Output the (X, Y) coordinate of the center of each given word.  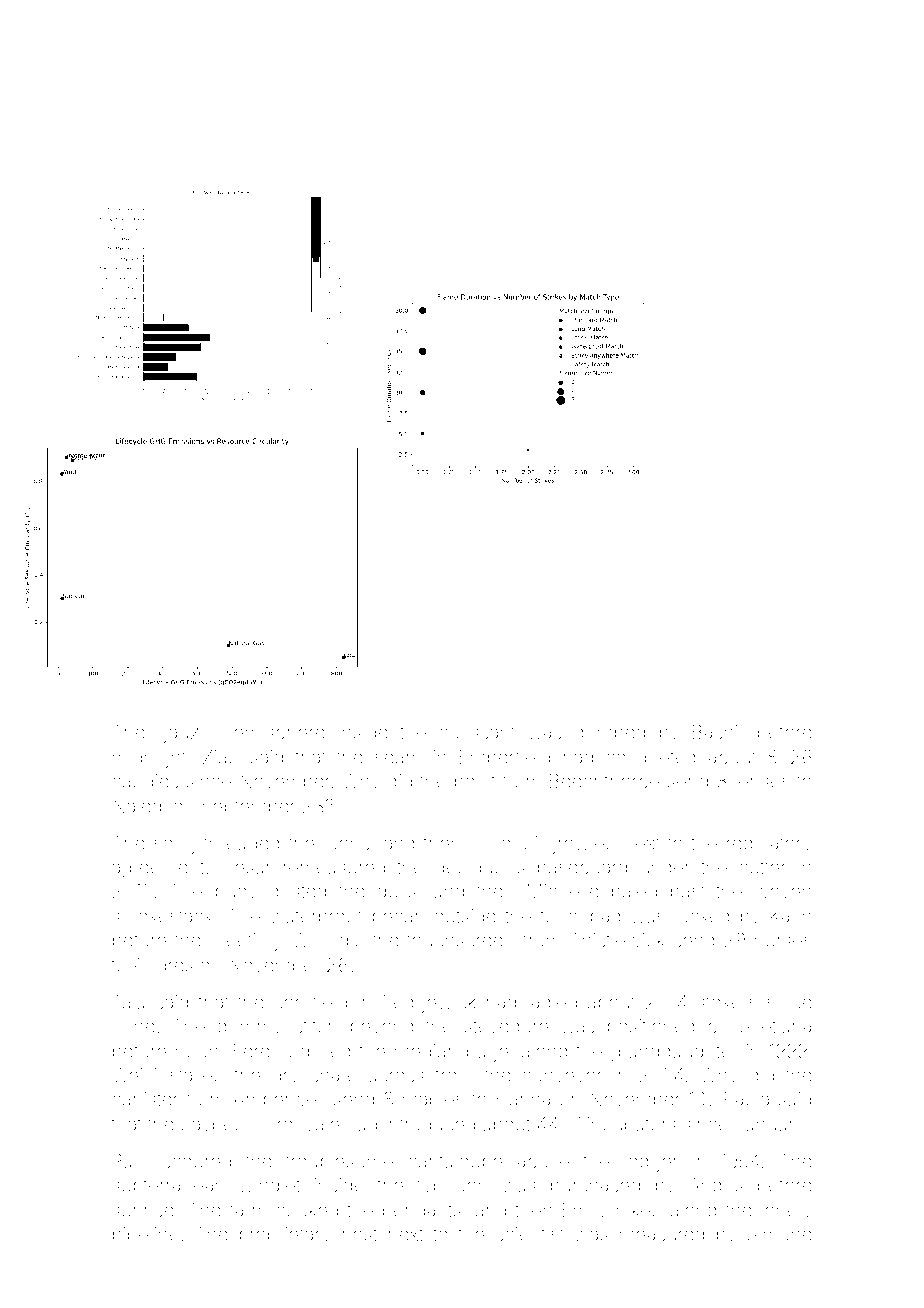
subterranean (168, 1185)
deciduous (480, 867)
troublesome (339, 1161)
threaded (241, 843)
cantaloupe (455, 1163)
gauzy (183, 735)
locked (702, 916)
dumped (610, 734)
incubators (632, 1124)
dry (285, 1077)
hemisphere (274, 734)
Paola (747, 1099)
